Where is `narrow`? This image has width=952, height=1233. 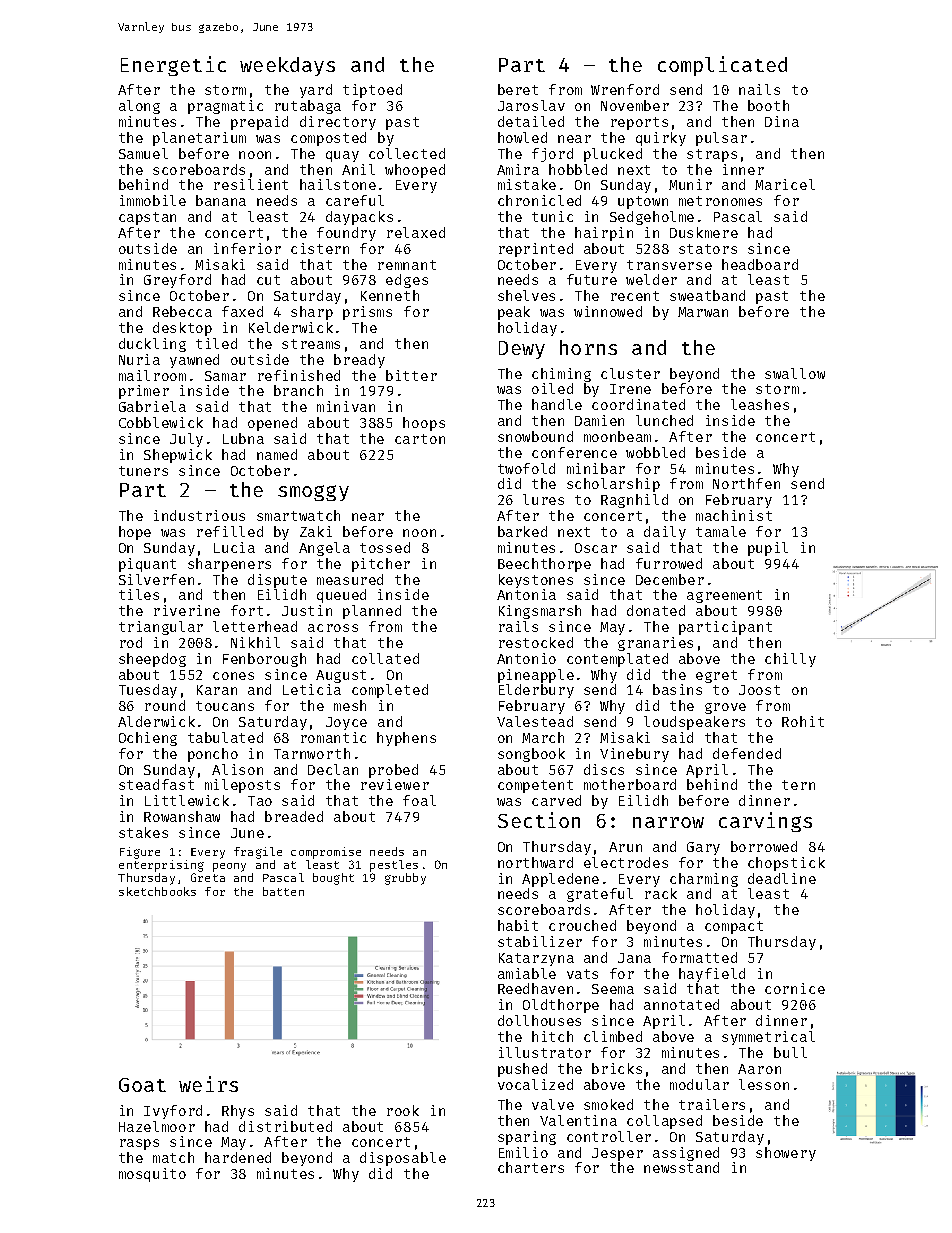 narrow is located at coordinates (668, 822).
